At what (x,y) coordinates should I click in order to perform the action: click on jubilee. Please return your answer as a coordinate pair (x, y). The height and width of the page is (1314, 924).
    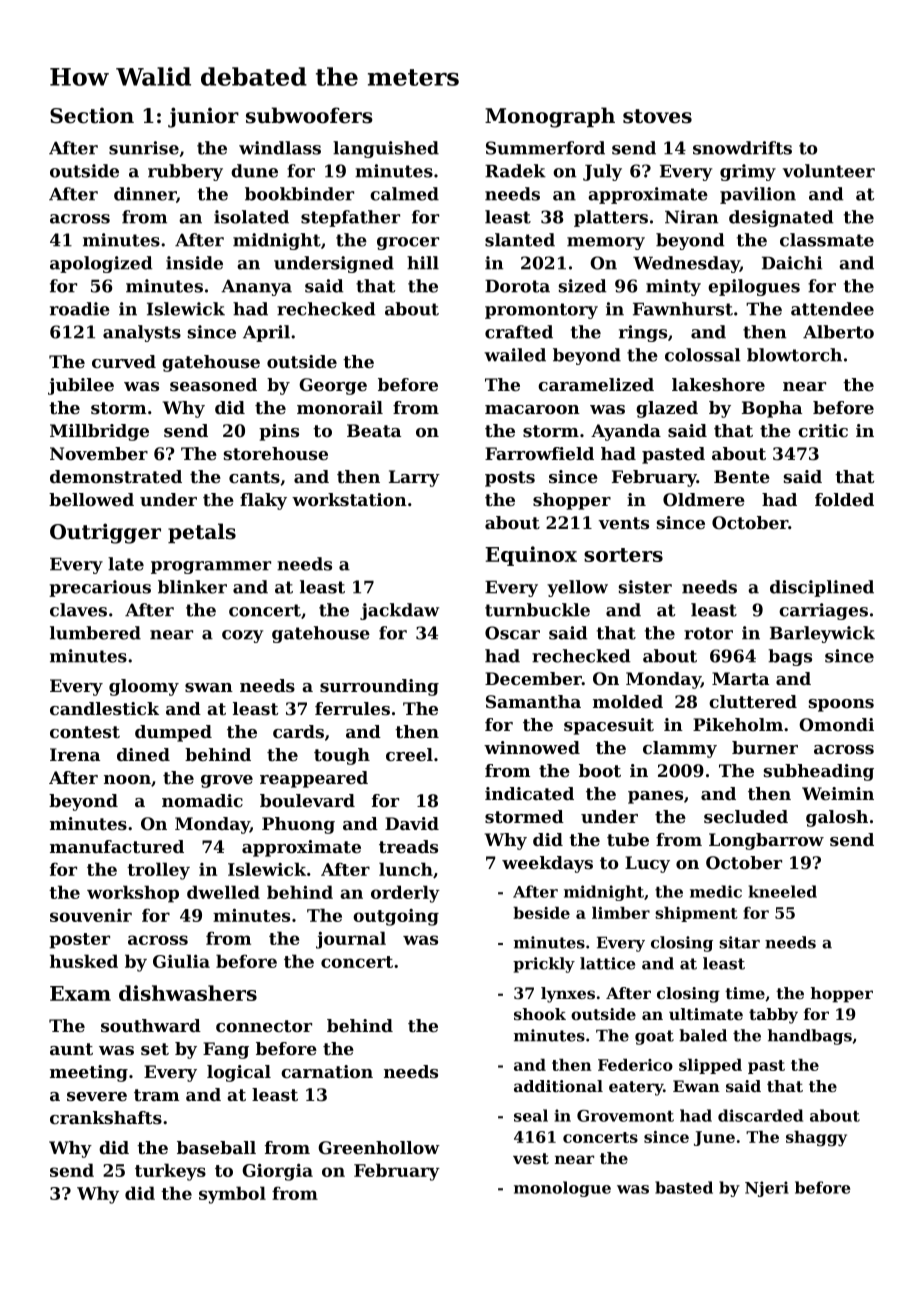
    Looking at the image, I should click on (81, 386).
